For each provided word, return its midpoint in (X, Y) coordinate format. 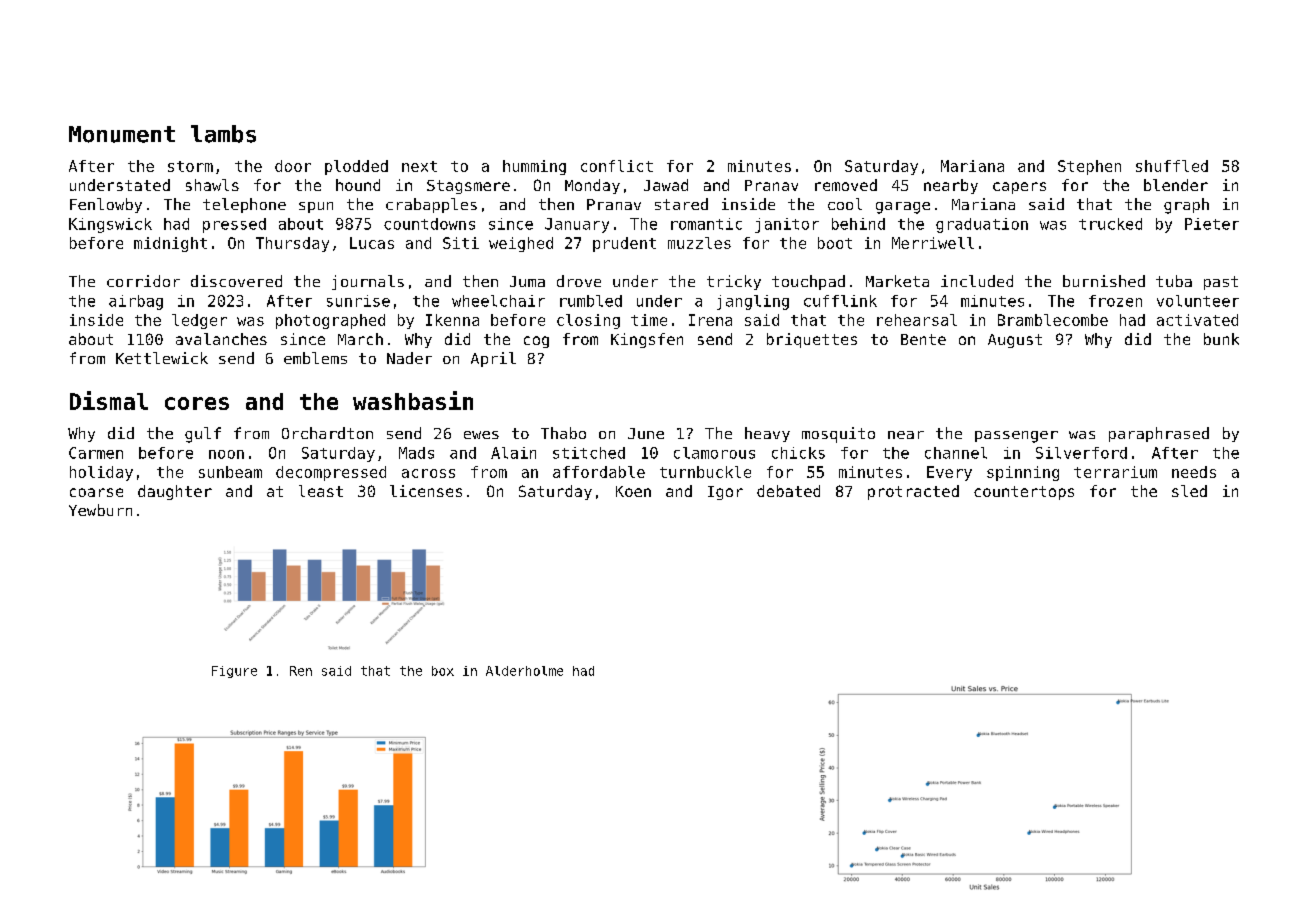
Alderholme (524, 671)
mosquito (838, 435)
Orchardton (327, 433)
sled (1189, 491)
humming (534, 167)
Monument (122, 134)
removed (846, 185)
